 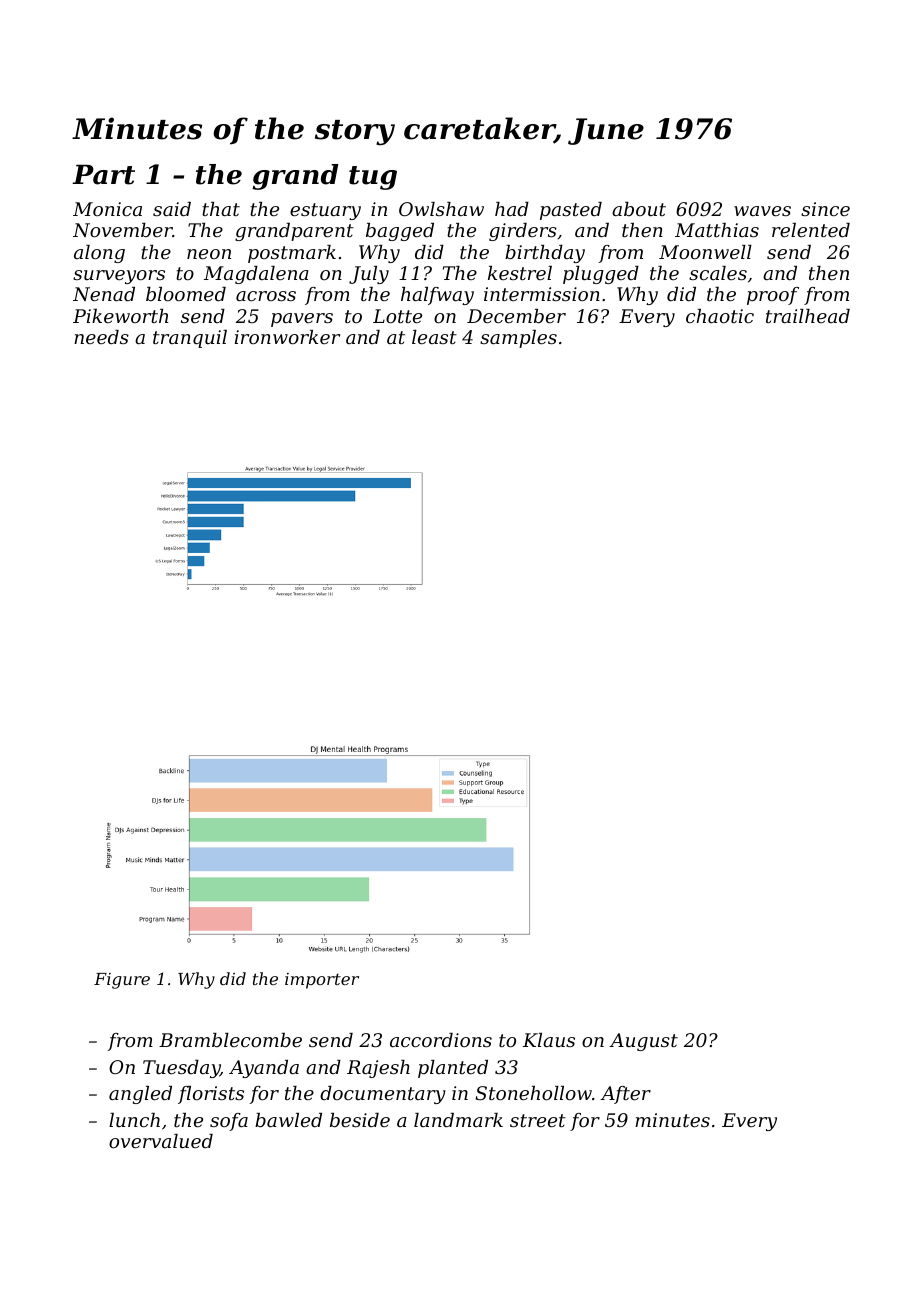 I want to click on Rajesh, so click(x=378, y=1069).
